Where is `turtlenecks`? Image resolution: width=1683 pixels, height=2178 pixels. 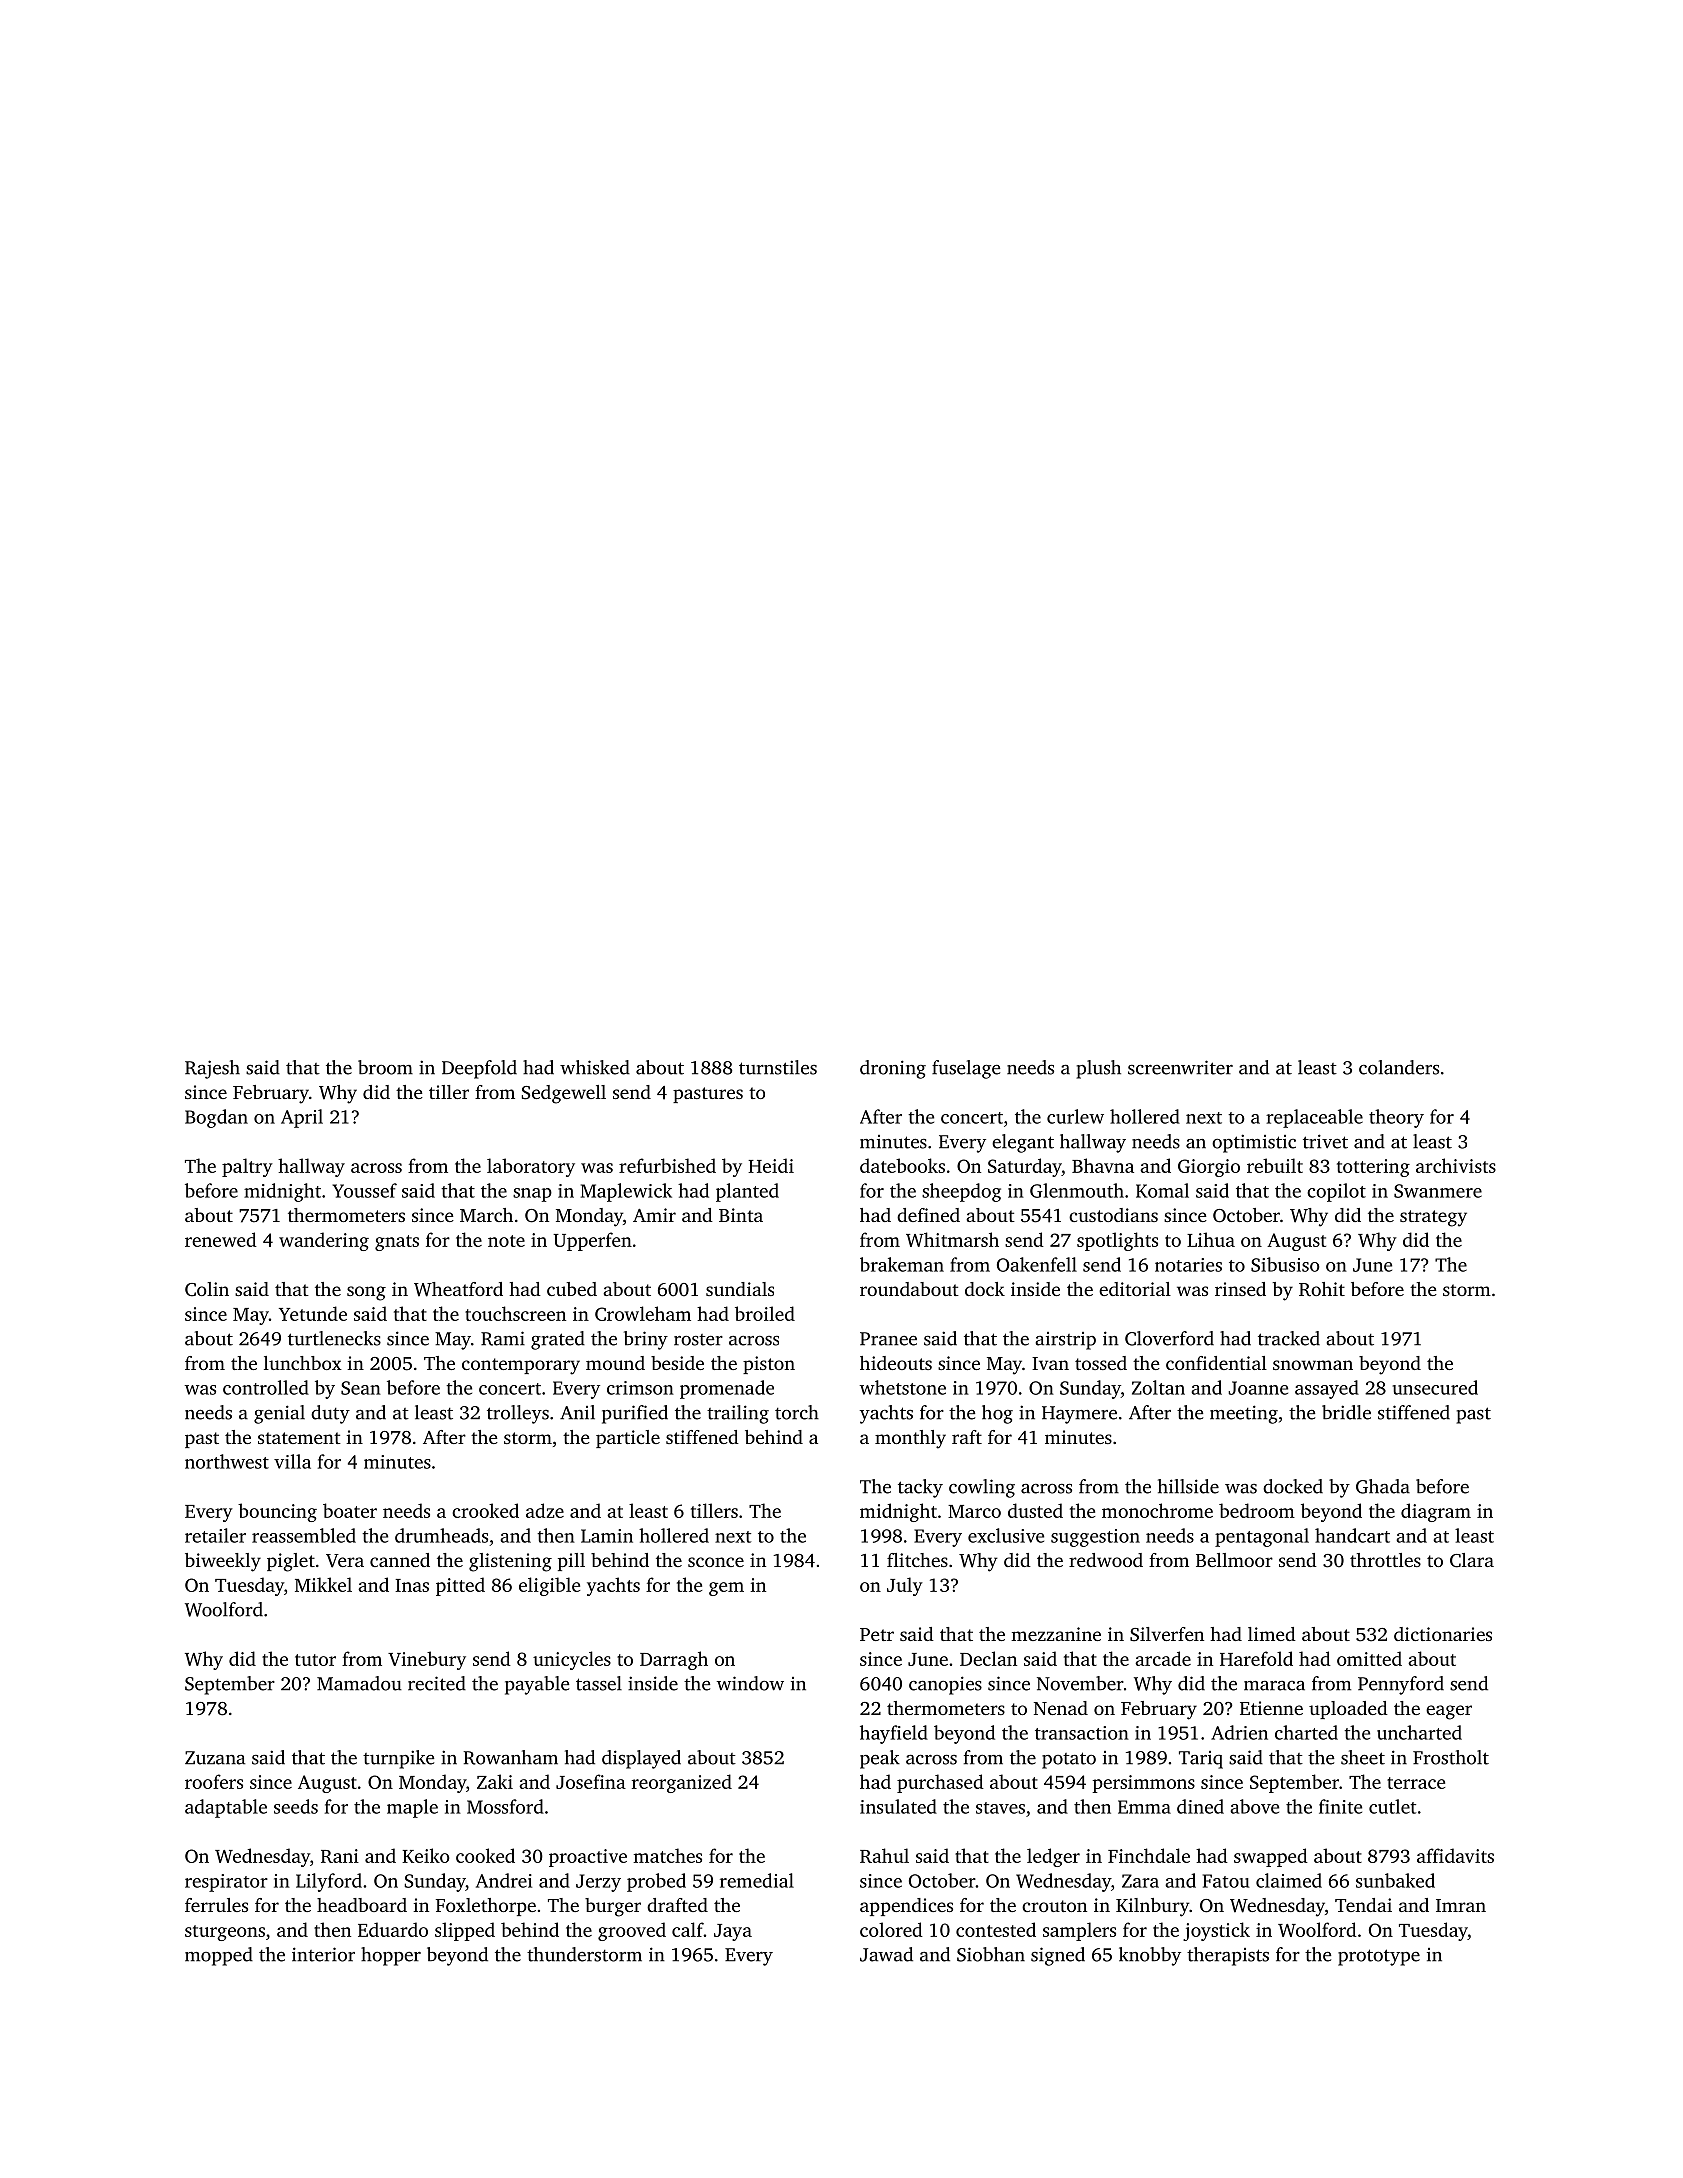
turtlenecks is located at coordinates (334, 1338).
